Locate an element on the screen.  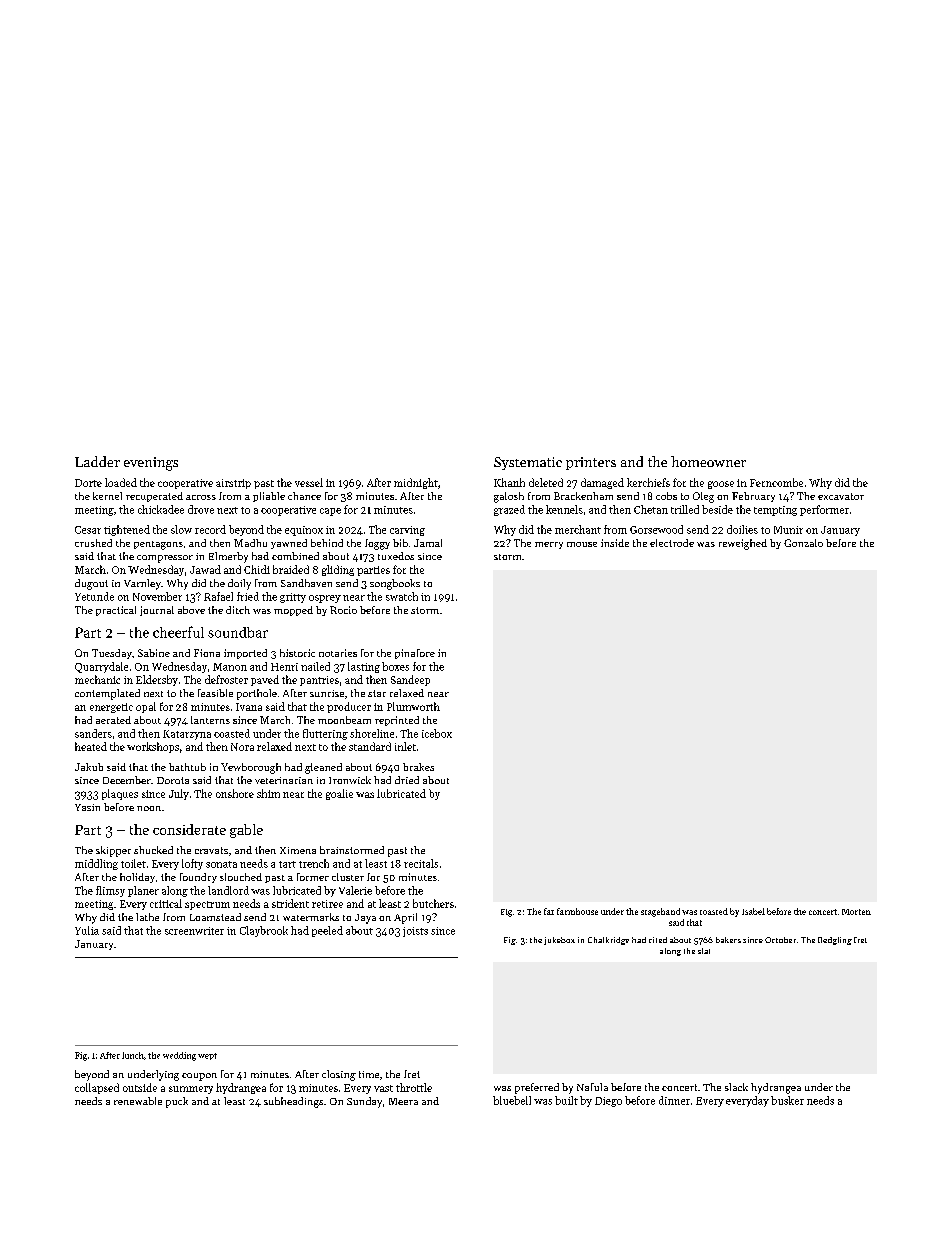
Yulia is located at coordinates (87, 930).
